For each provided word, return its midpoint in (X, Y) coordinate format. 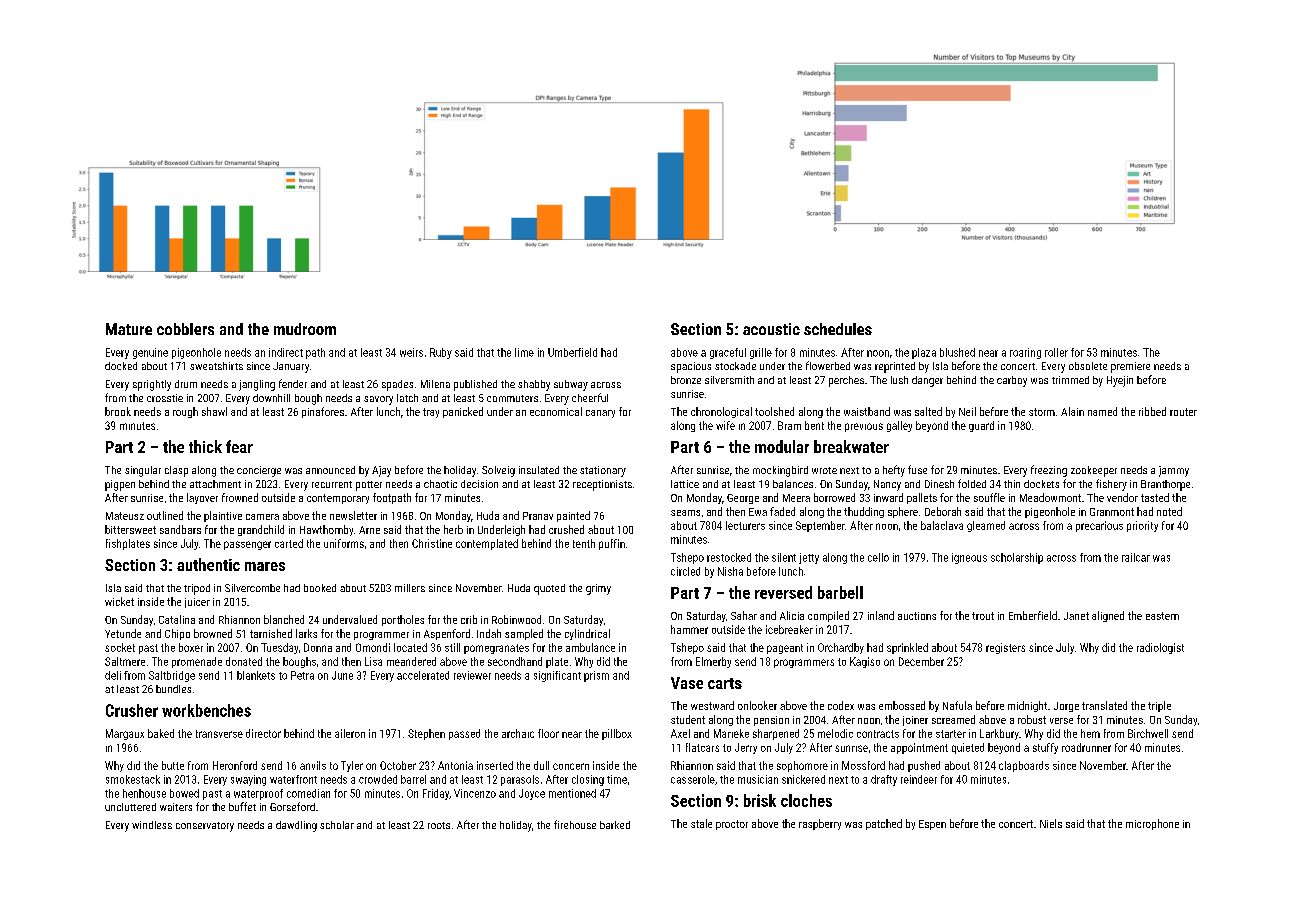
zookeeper (1094, 471)
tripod (197, 589)
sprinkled (907, 648)
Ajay (381, 471)
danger (927, 381)
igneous (969, 558)
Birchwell (1148, 733)
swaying (248, 780)
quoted (549, 589)
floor (548, 733)
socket (120, 647)
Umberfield (572, 352)
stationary (603, 471)
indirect (286, 352)
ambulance (590, 647)
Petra (302, 675)
